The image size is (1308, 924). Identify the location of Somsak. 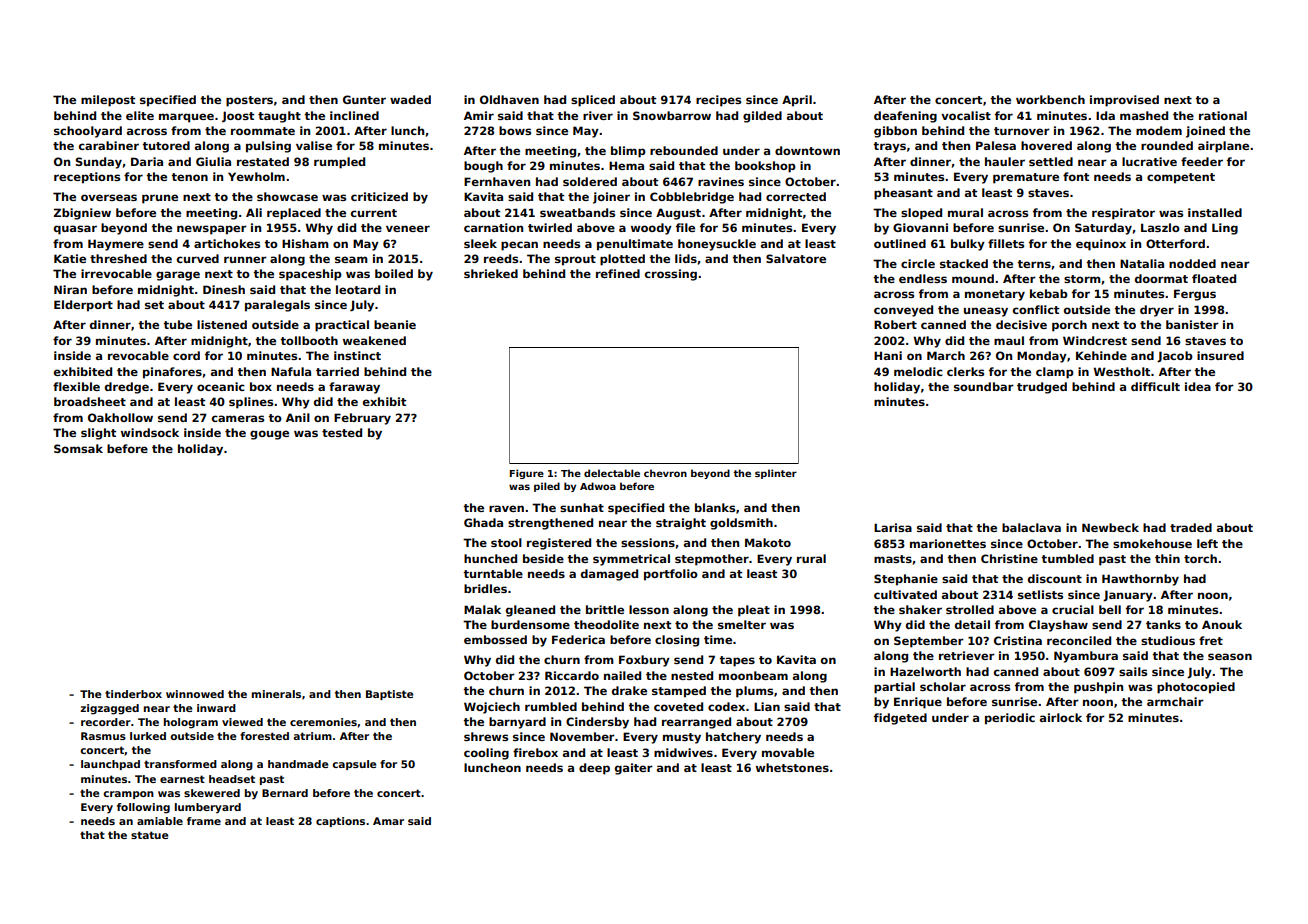
(78, 448).
